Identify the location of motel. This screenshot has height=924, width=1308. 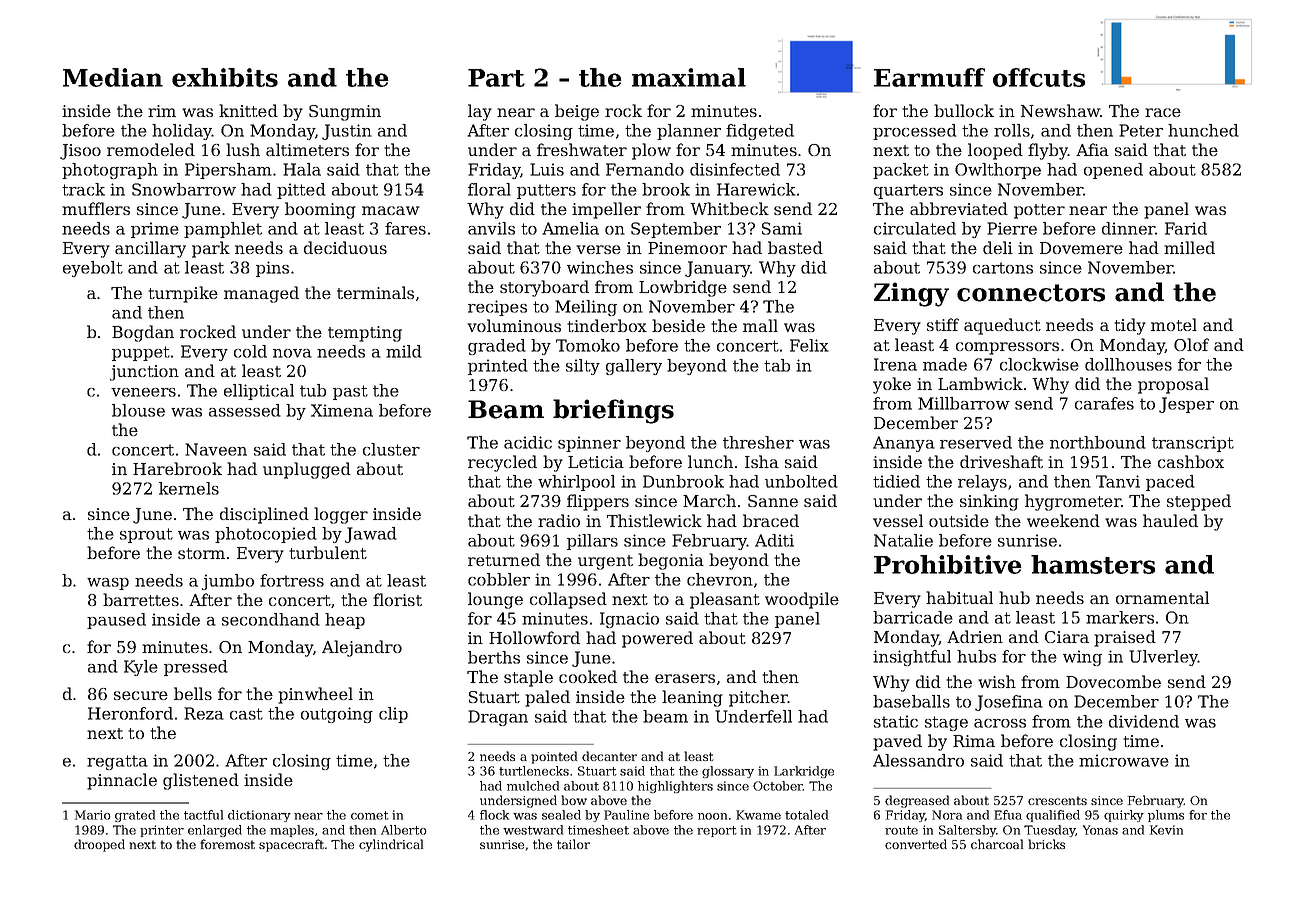
(1174, 324).
